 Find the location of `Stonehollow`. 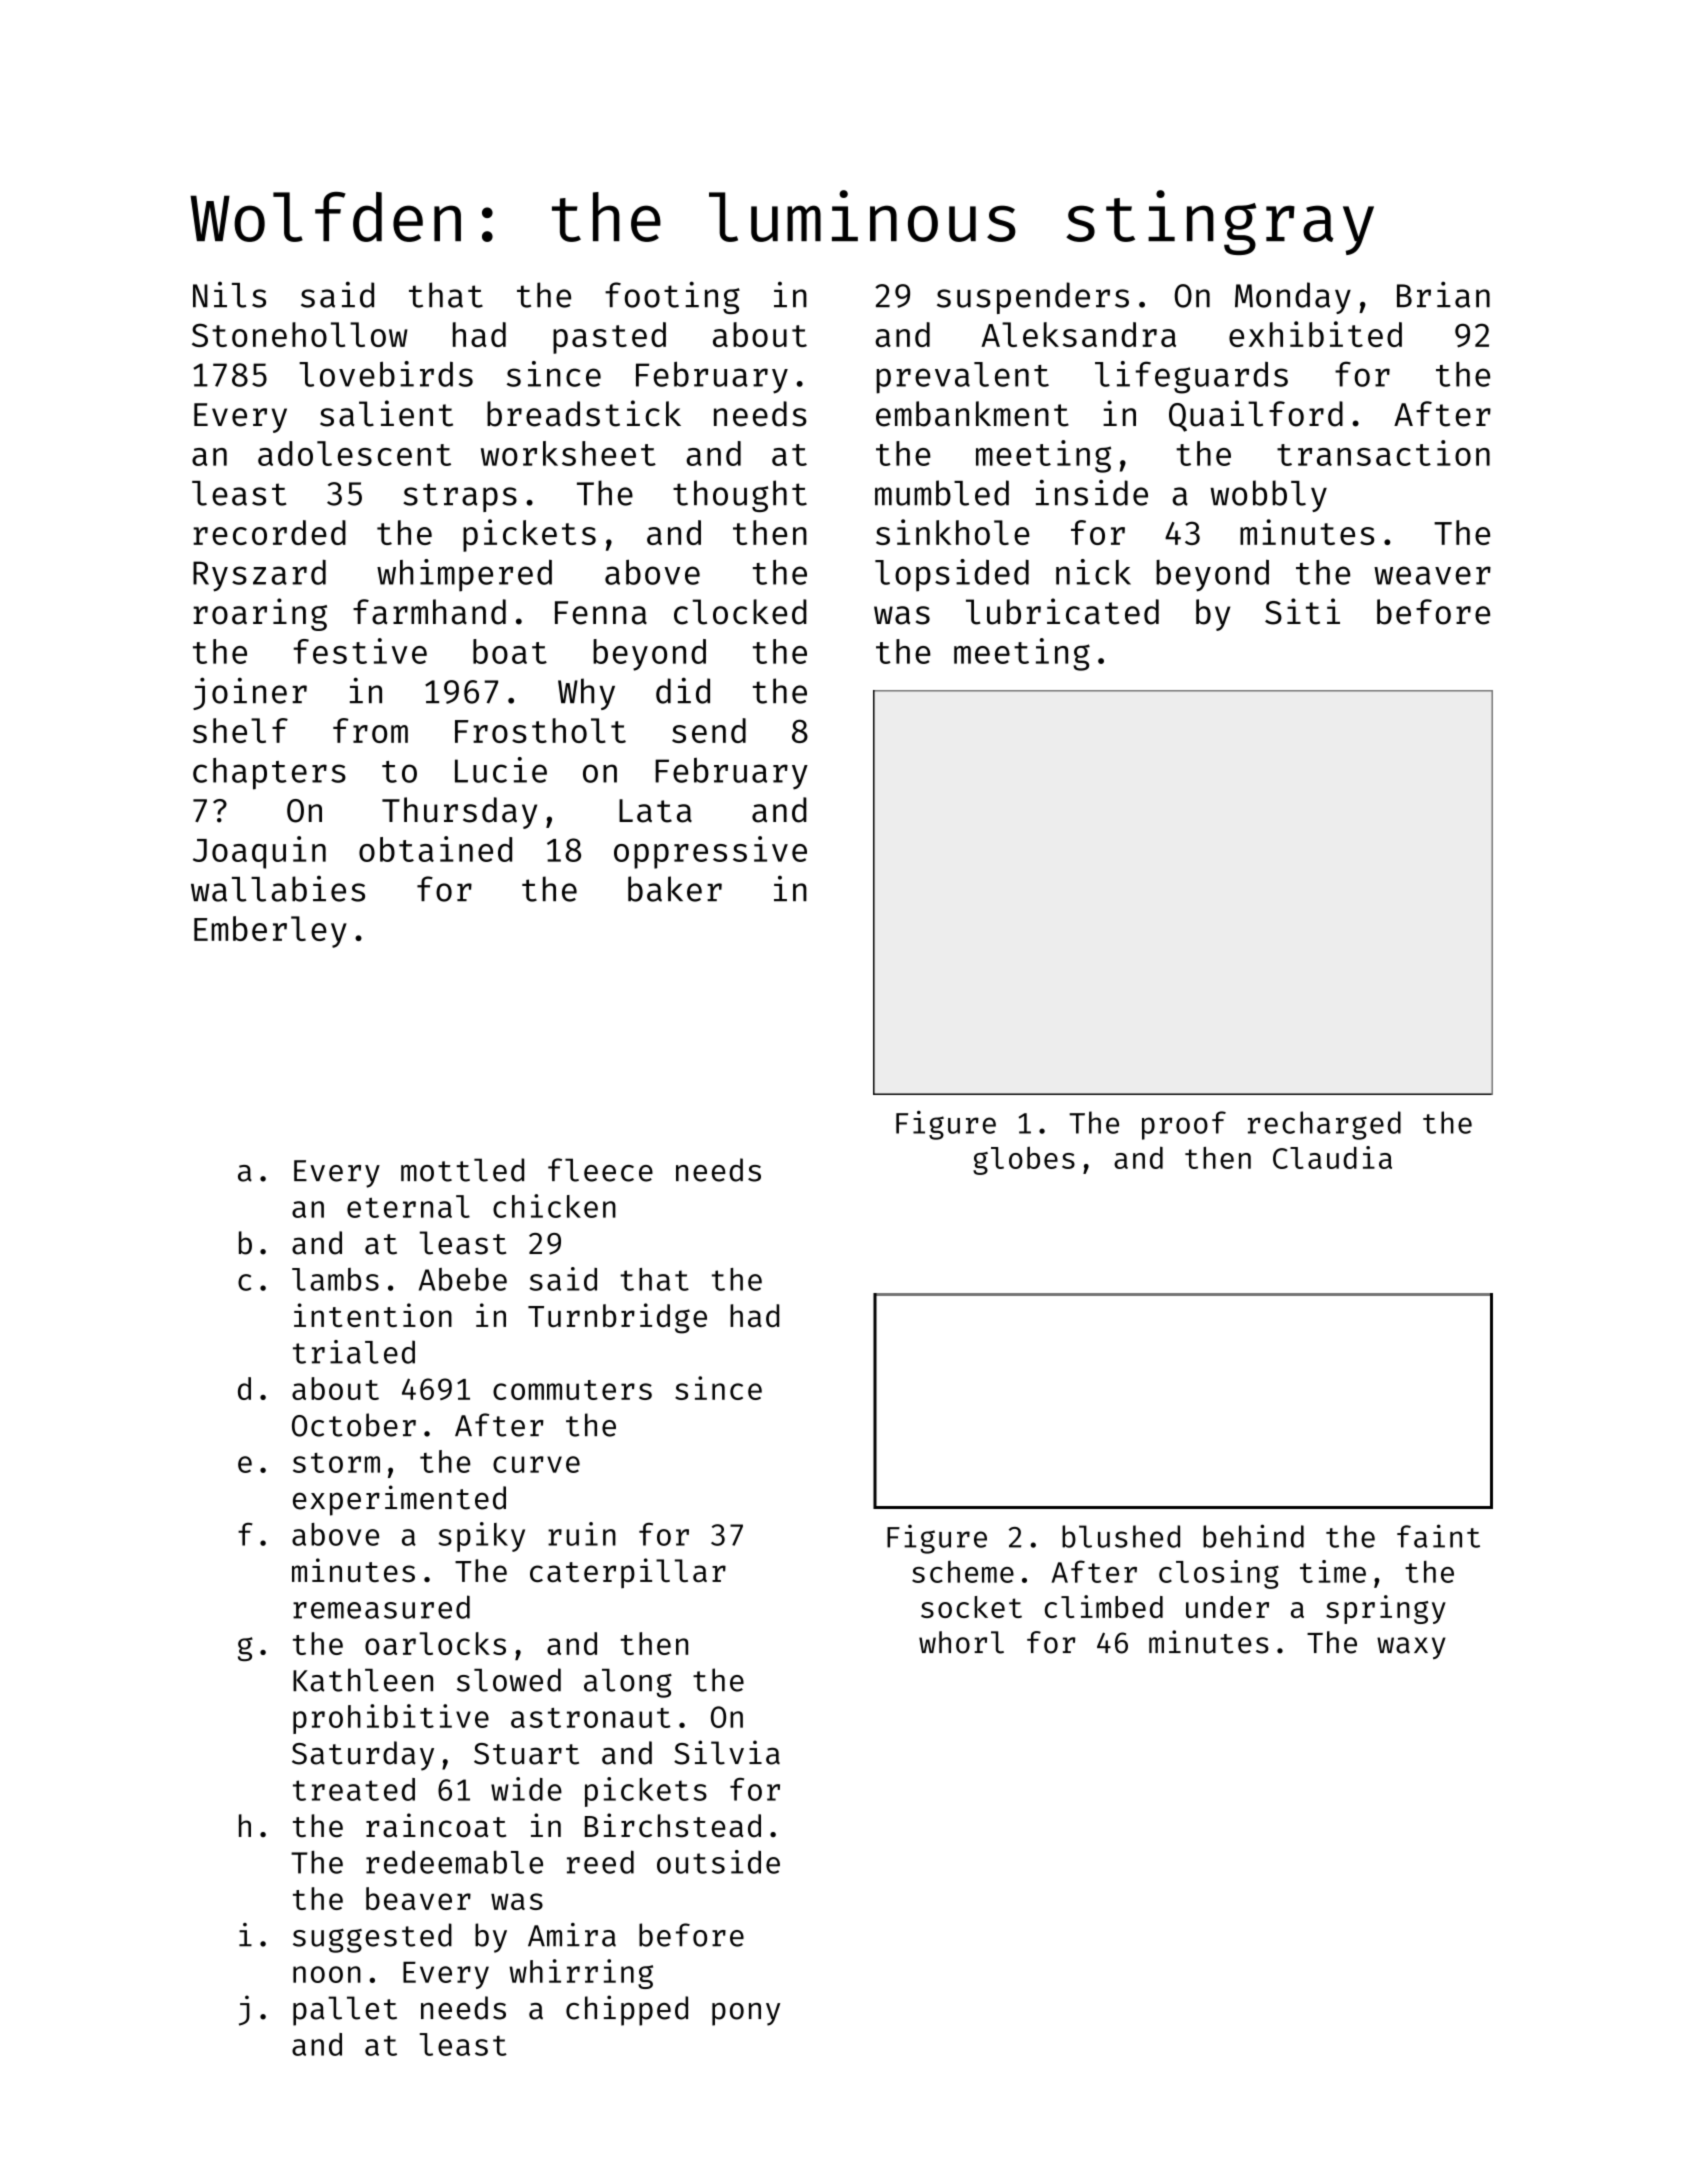

Stonehollow is located at coordinates (300, 334).
